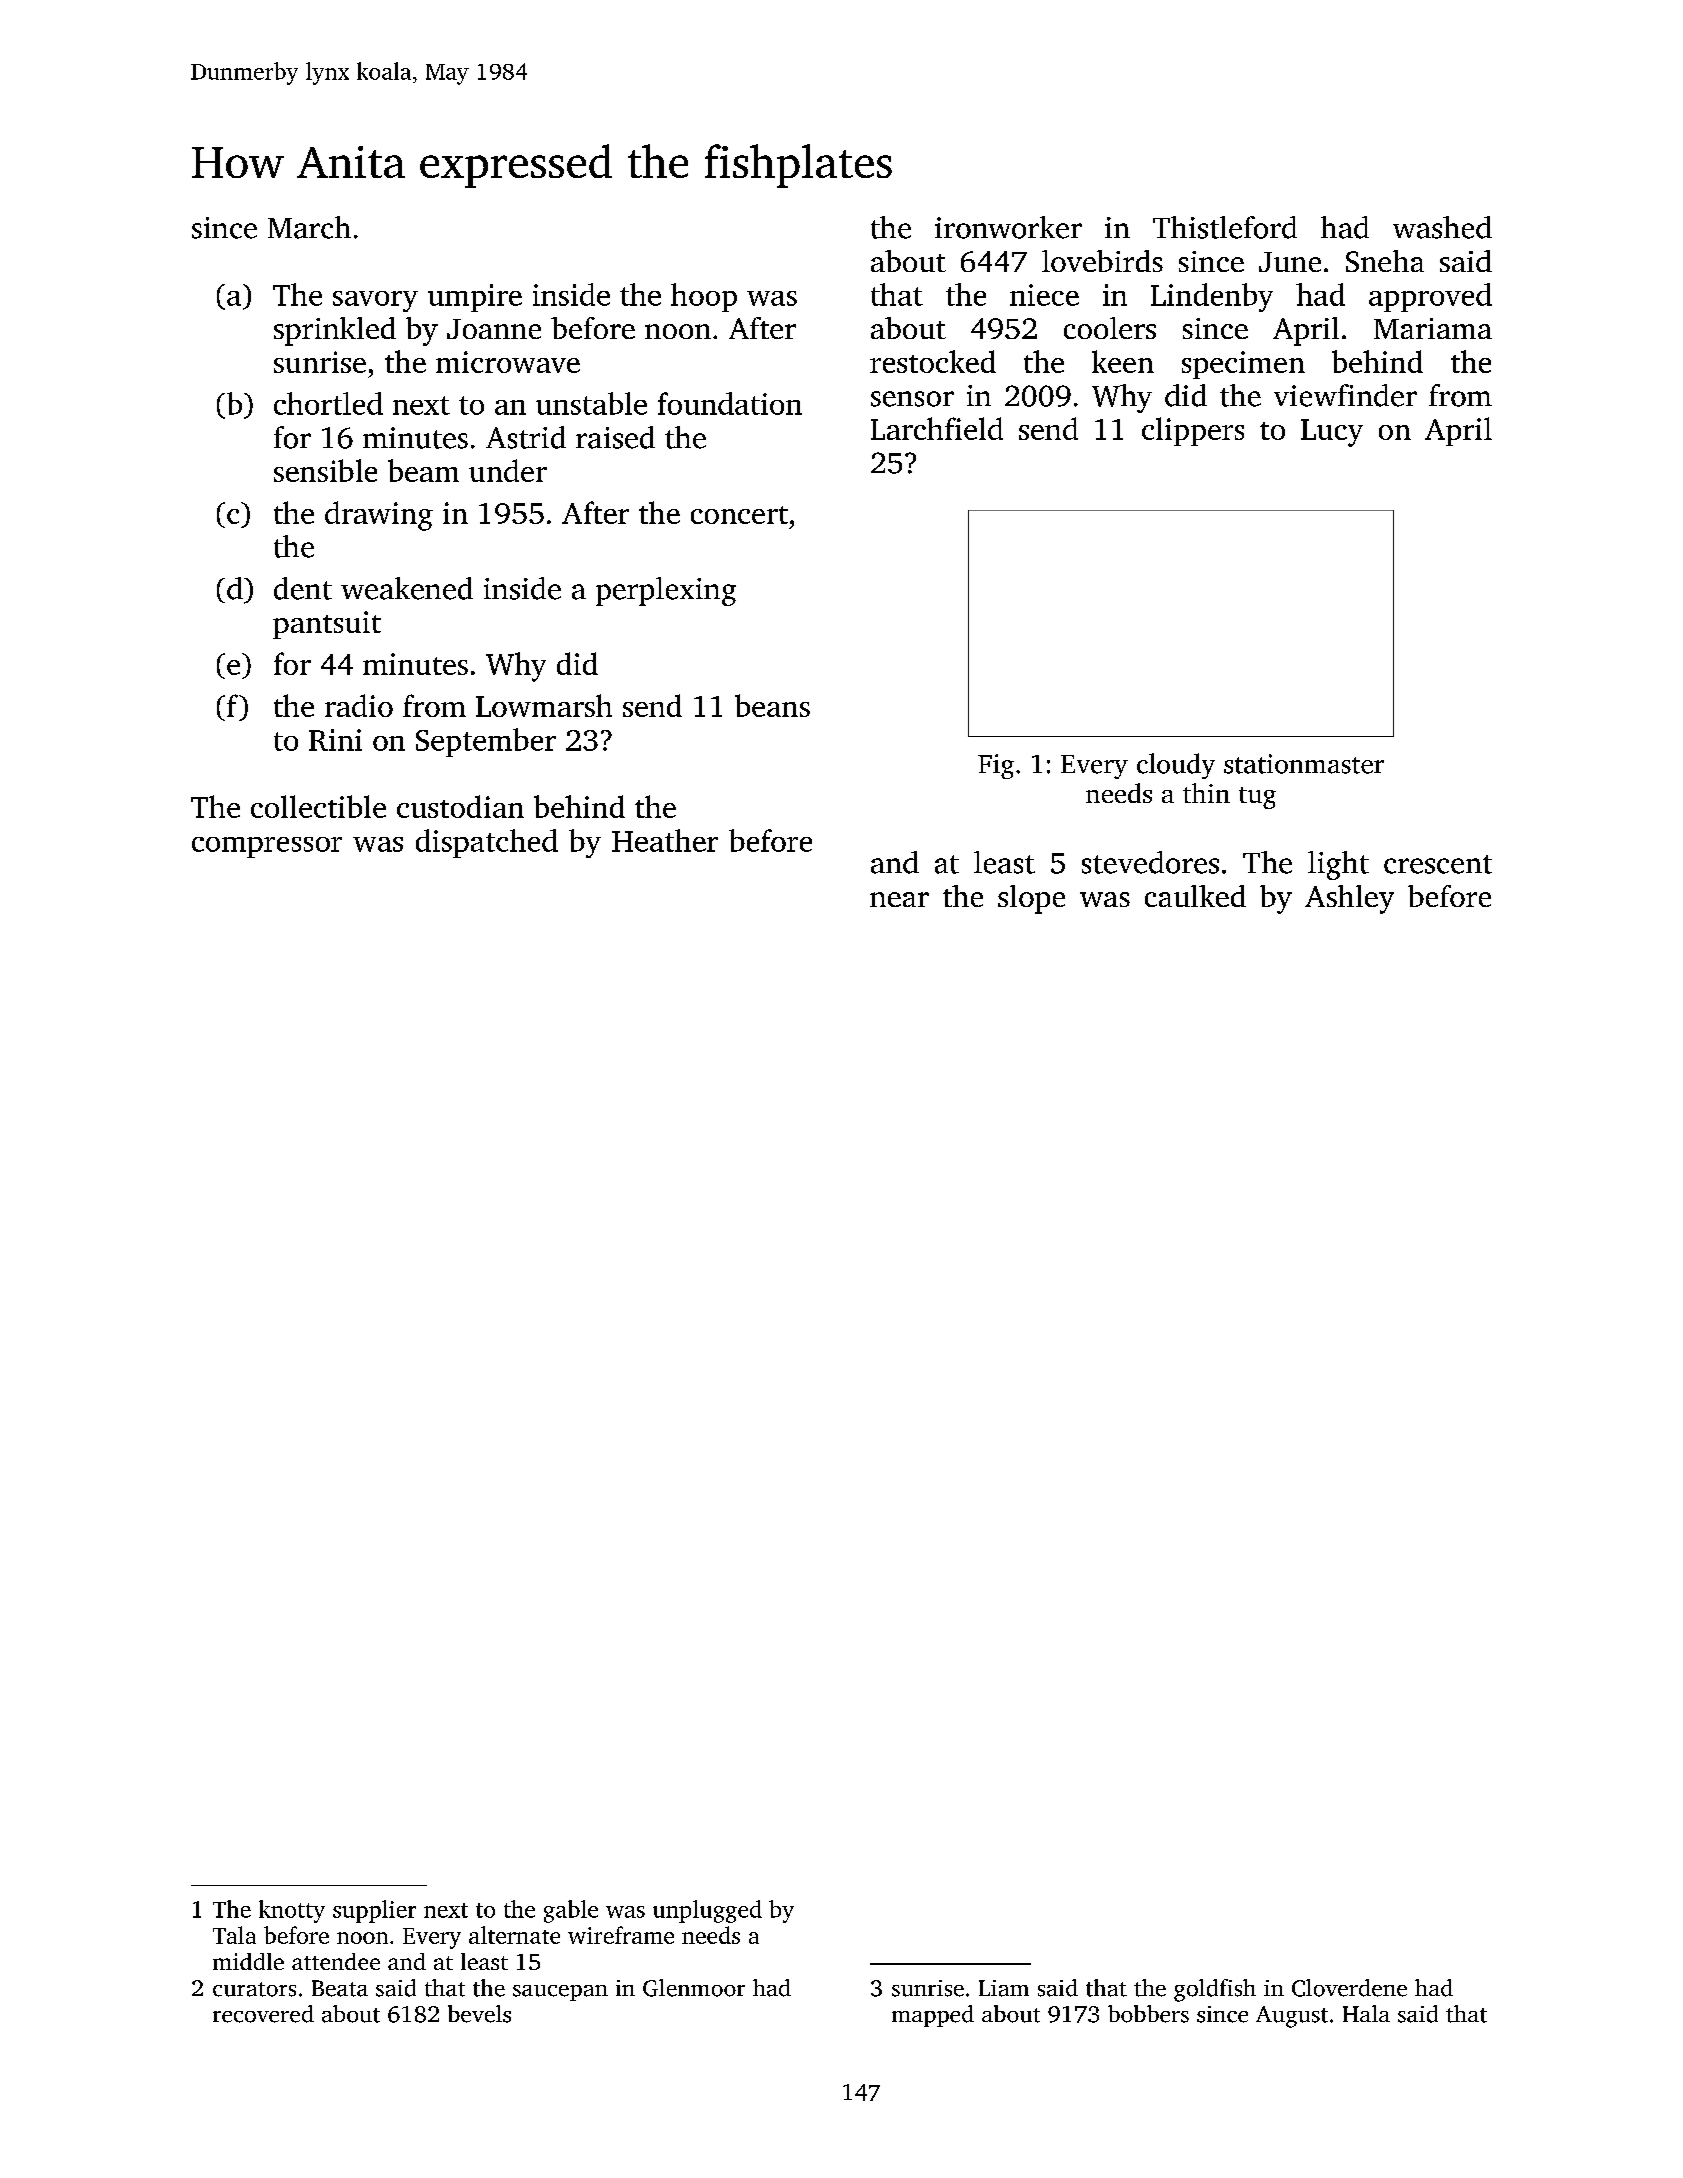  Describe the element at coordinates (1008, 227) in the page. I see `ironworker` at that location.
